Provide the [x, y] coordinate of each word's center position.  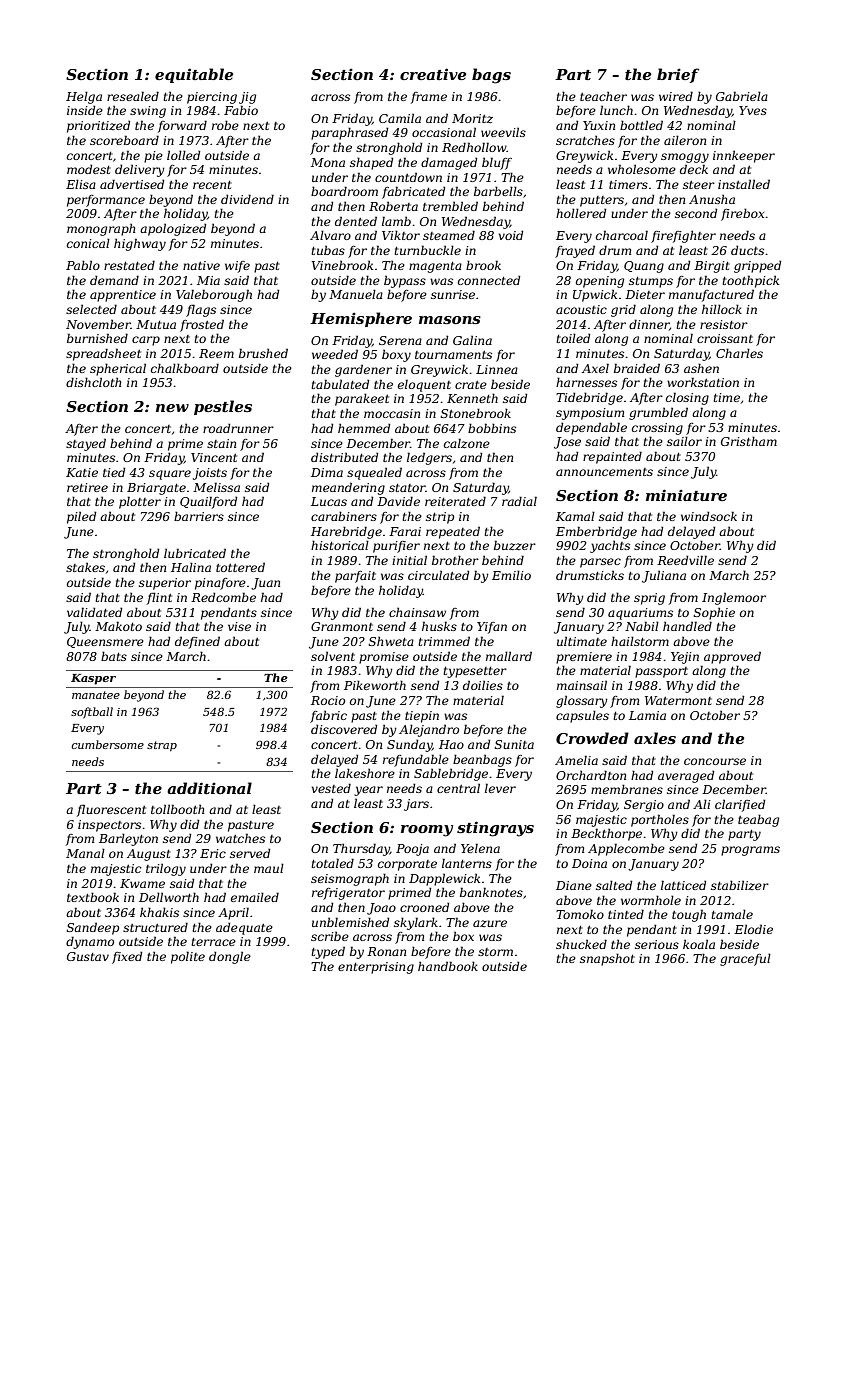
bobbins [492, 428]
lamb [396, 221]
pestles [223, 407]
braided [637, 368]
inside [85, 110]
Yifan [492, 628]
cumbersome [107, 744]
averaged [686, 776]
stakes [85, 567]
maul [269, 868]
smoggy [685, 158]
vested [331, 788]
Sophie [714, 614]
